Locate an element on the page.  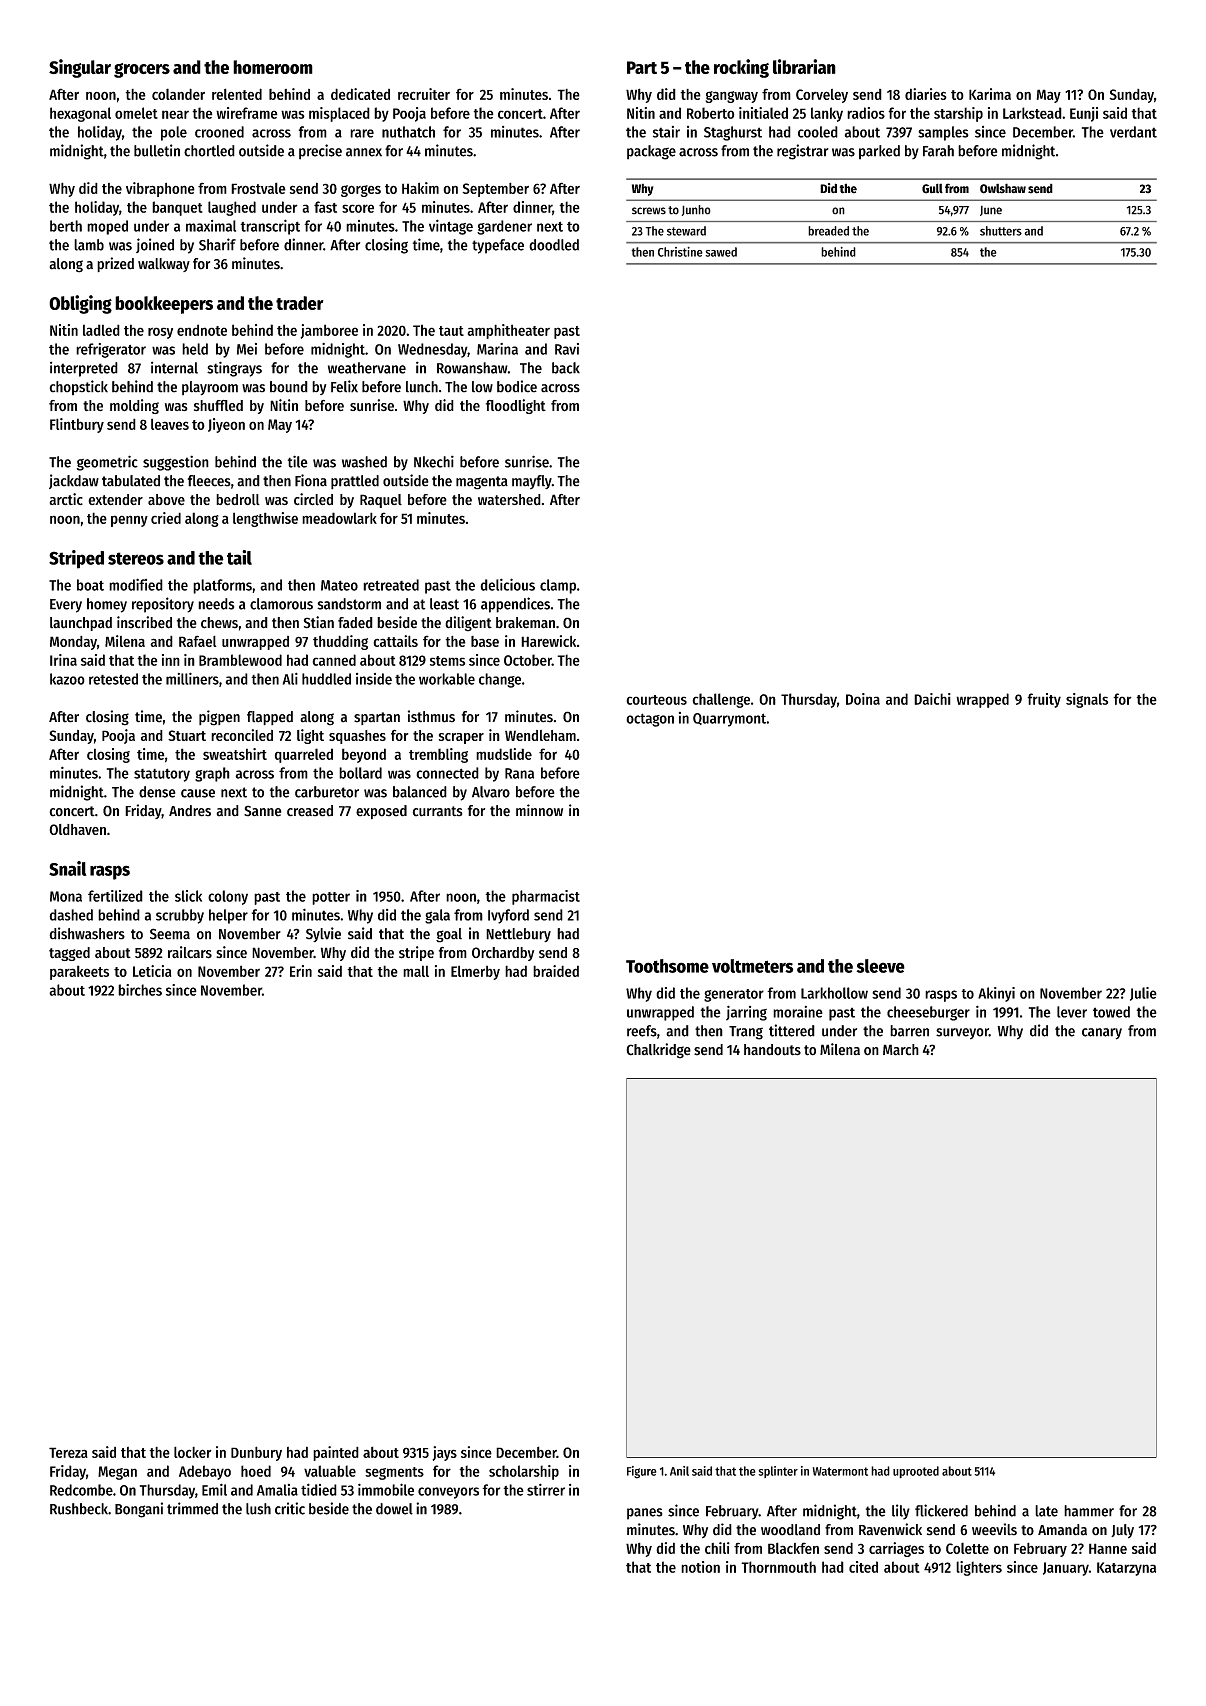
birches is located at coordinates (140, 990).
